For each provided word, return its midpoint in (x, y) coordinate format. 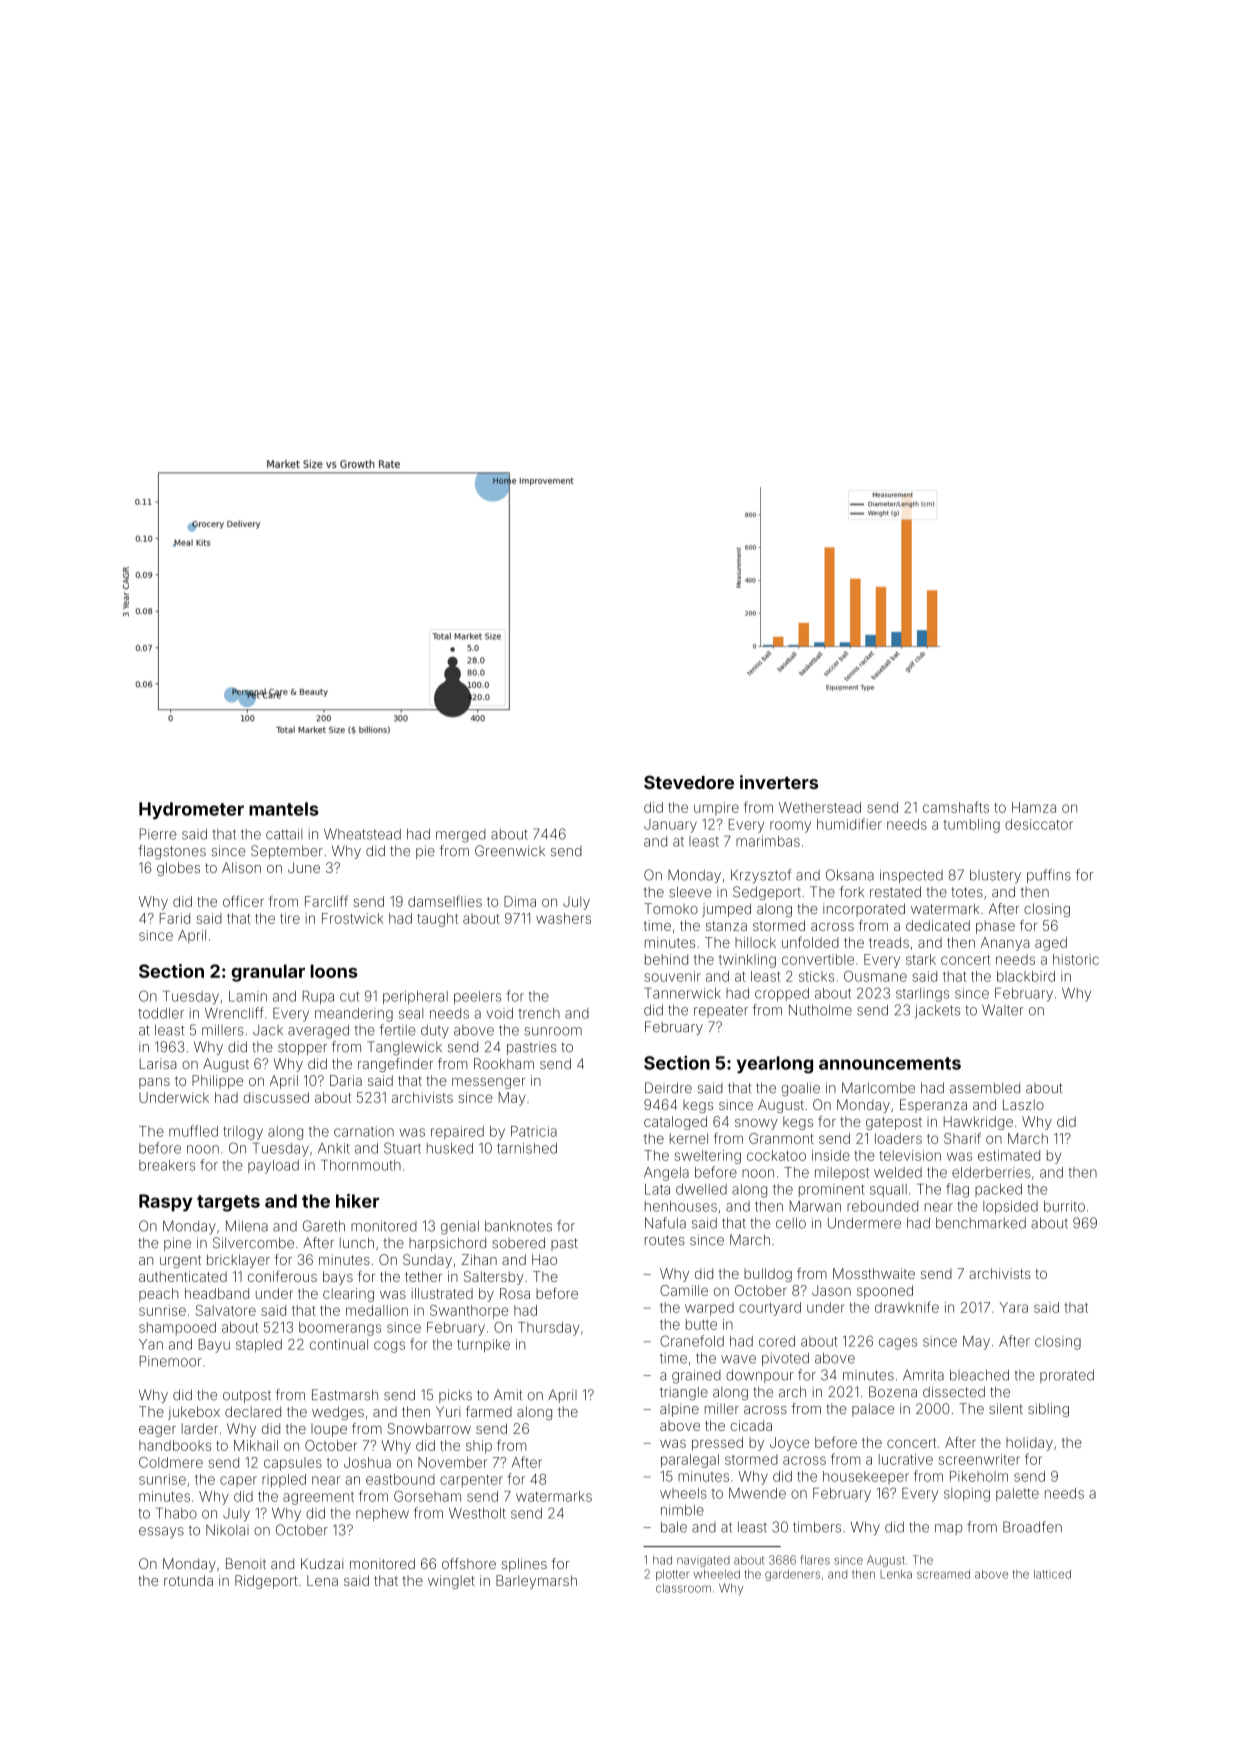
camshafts (956, 807)
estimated (1009, 1155)
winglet (451, 1582)
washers (563, 918)
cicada (751, 1425)
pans (154, 1083)
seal (411, 1013)
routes (665, 1240)
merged (461, 836)
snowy (756, 1124)
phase (995, 927)
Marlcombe (878, 1088)
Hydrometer (191, 811)
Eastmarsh (345, 1395)
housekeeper (866, 1477)
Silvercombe (253, 1243)
